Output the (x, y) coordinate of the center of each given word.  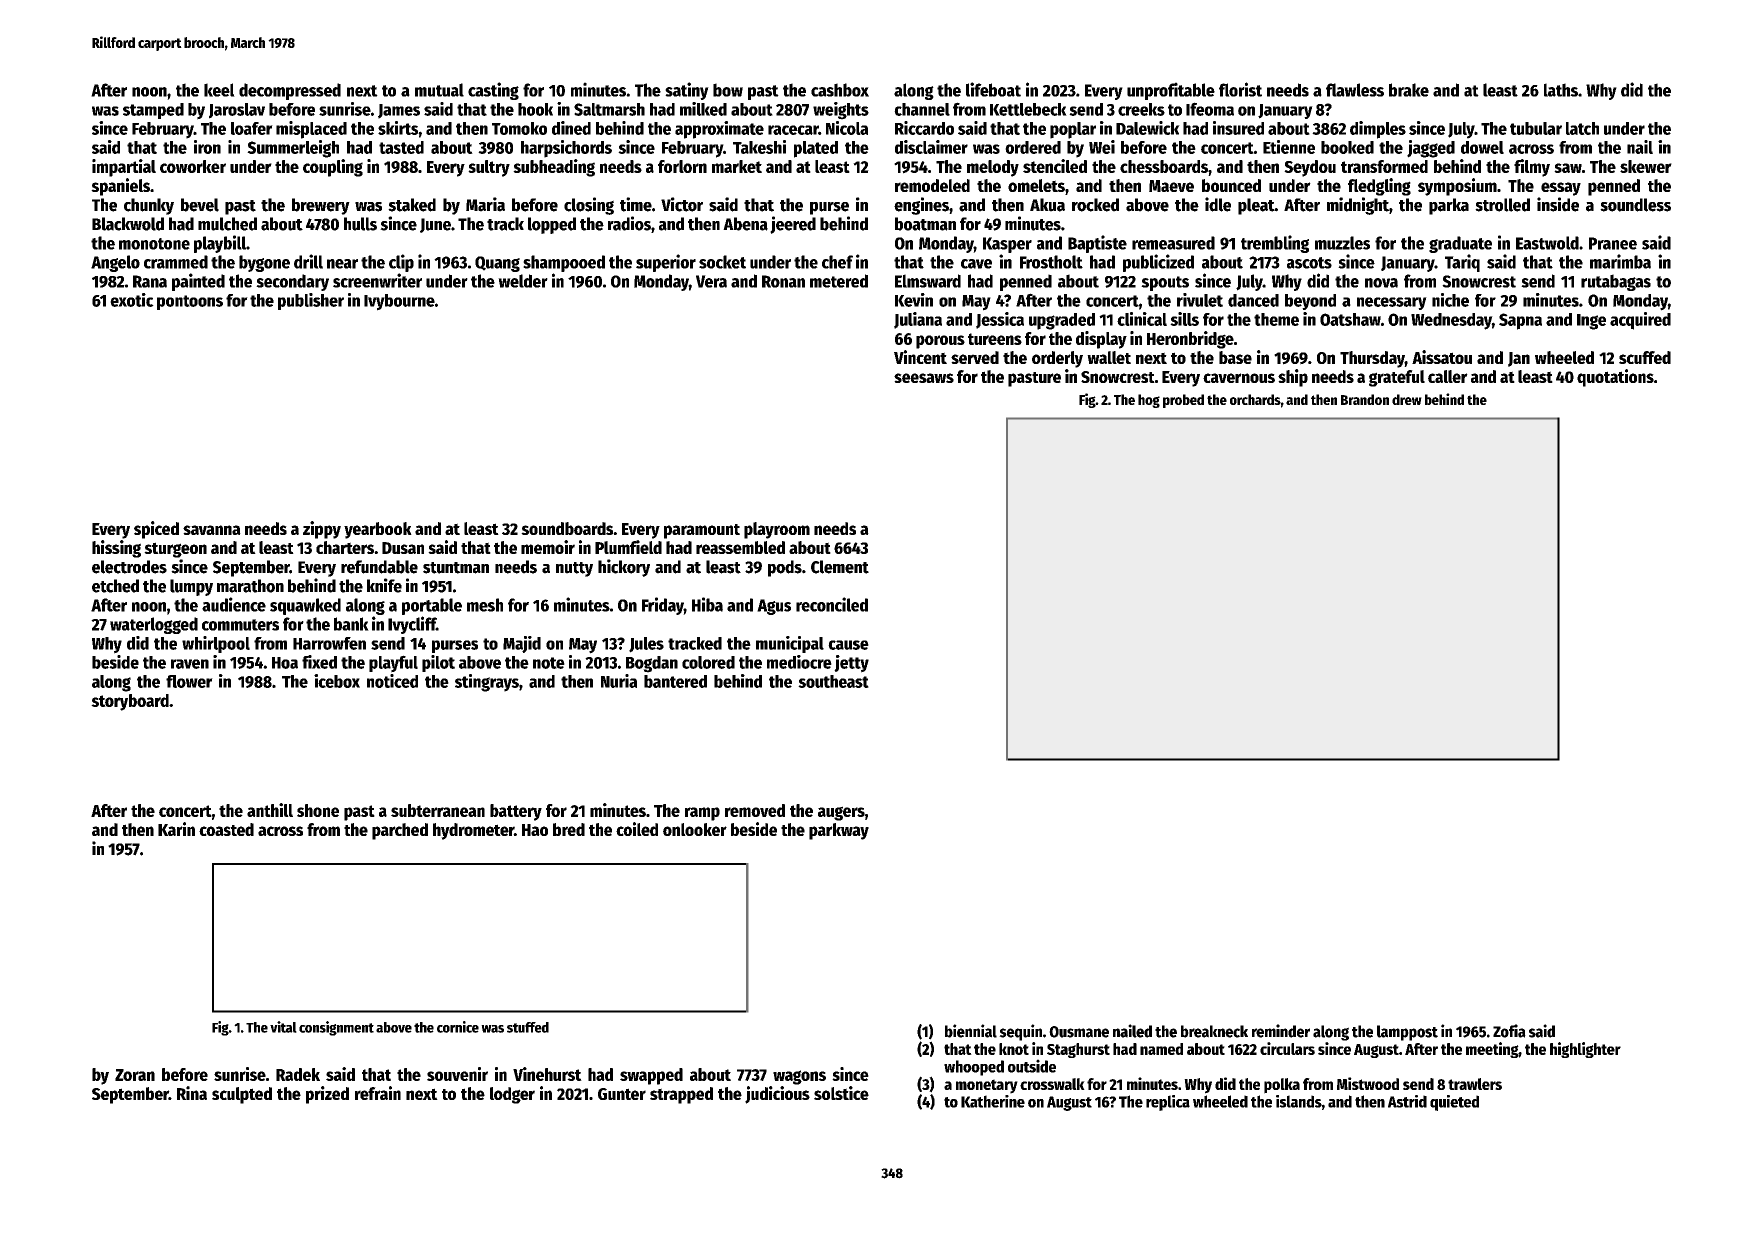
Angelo (115, 263)
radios (629, 223)
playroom (777, 530)
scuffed (1645, 357)
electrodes (129, 567)
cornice (458, 1027)
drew (1407, 399)
